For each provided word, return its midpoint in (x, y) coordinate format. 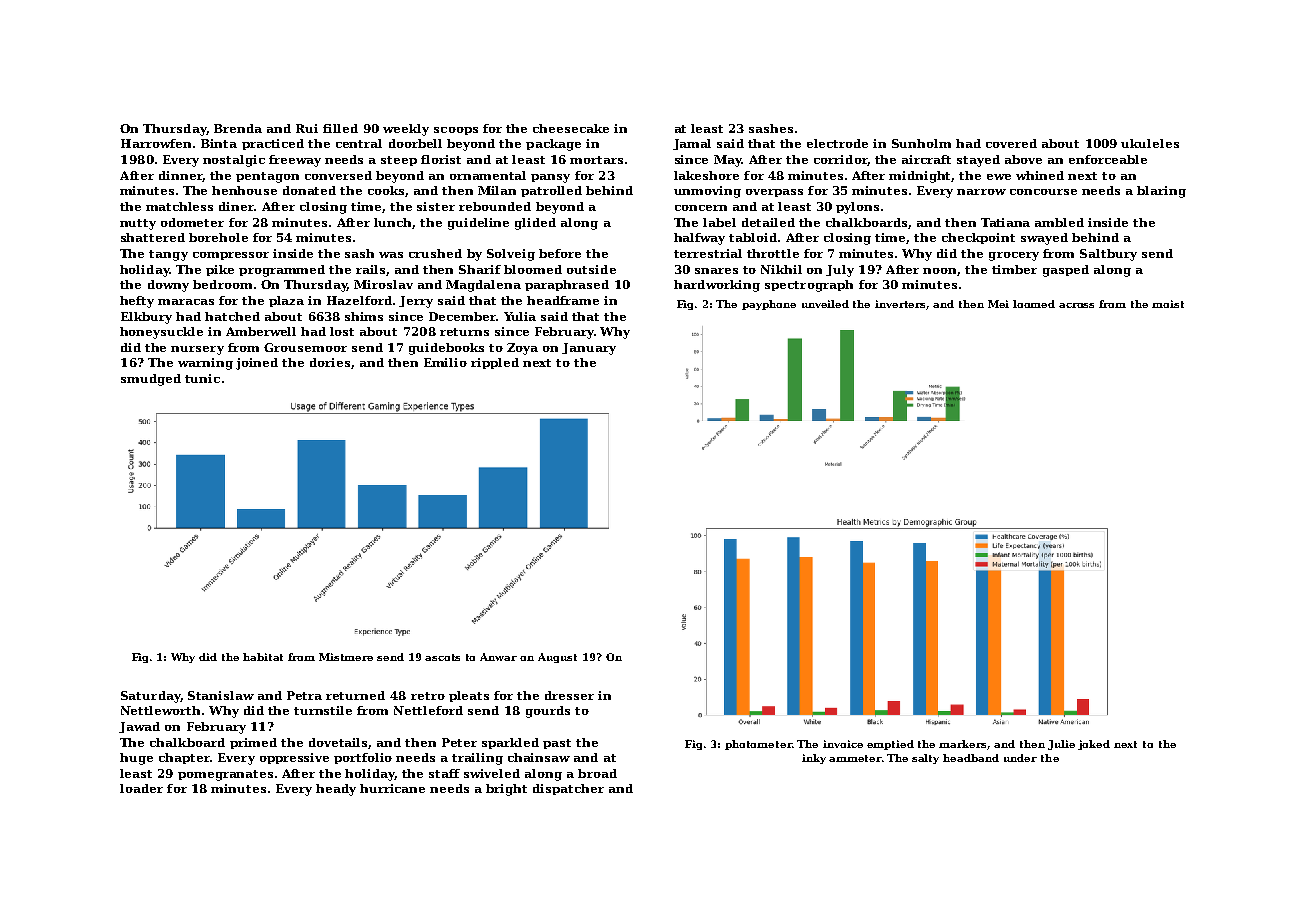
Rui (307, 128)
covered (1011, 143)
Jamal (692, 144)
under (1020, 758)
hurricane (392, 788)
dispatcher (568, 789)
